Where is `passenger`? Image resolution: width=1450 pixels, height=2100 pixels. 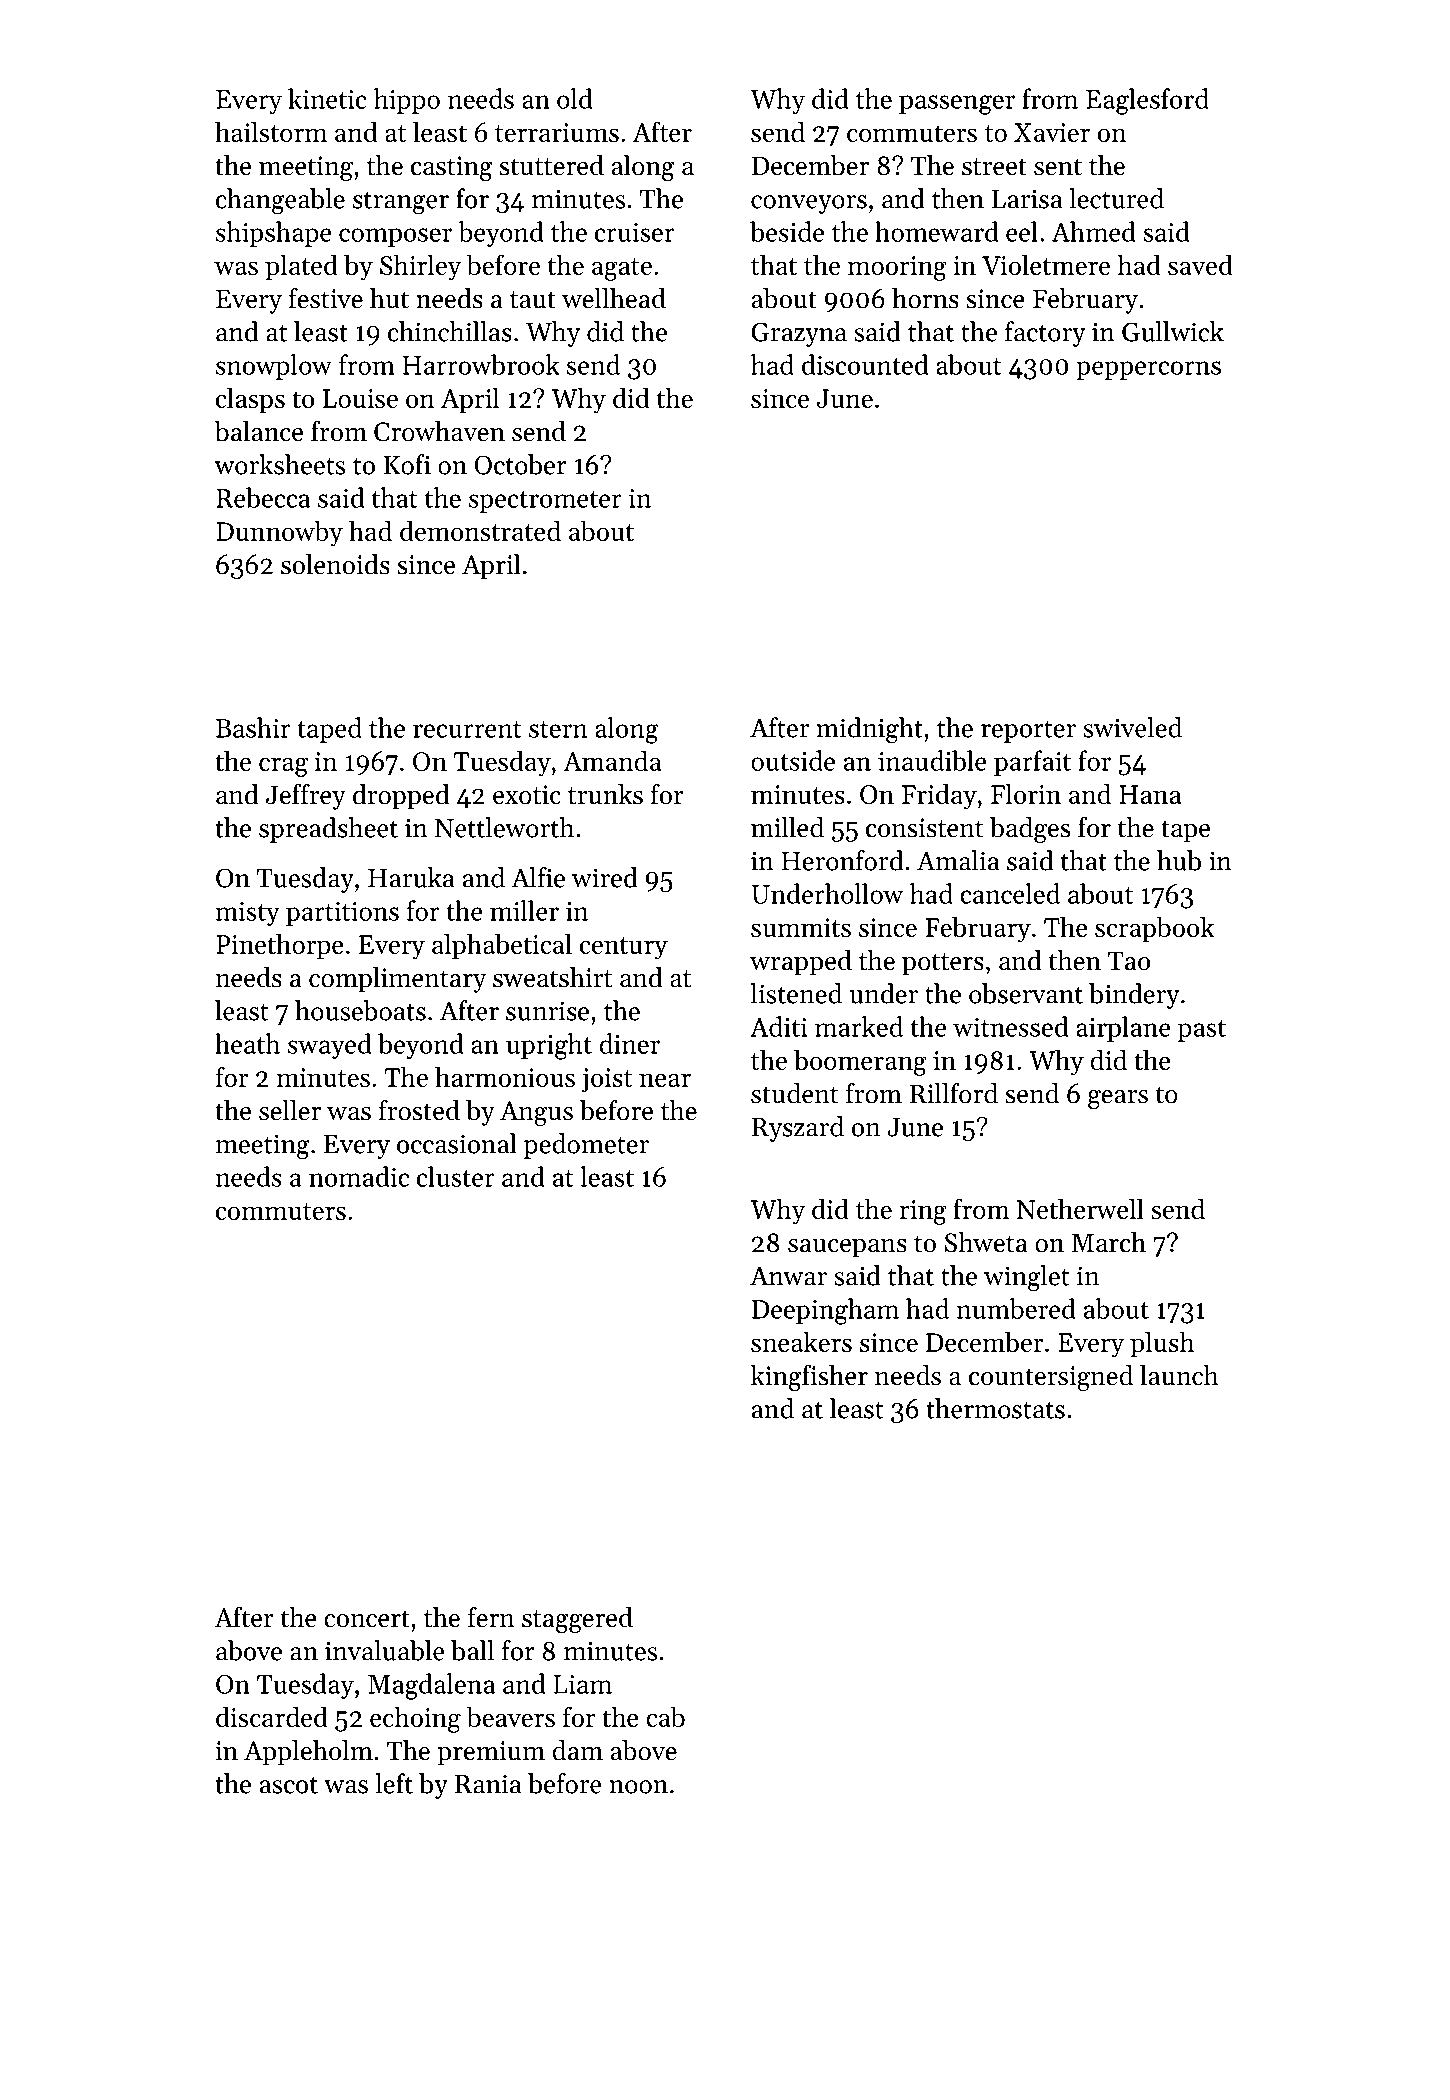 passenger is located at coordinates (957, 105).
